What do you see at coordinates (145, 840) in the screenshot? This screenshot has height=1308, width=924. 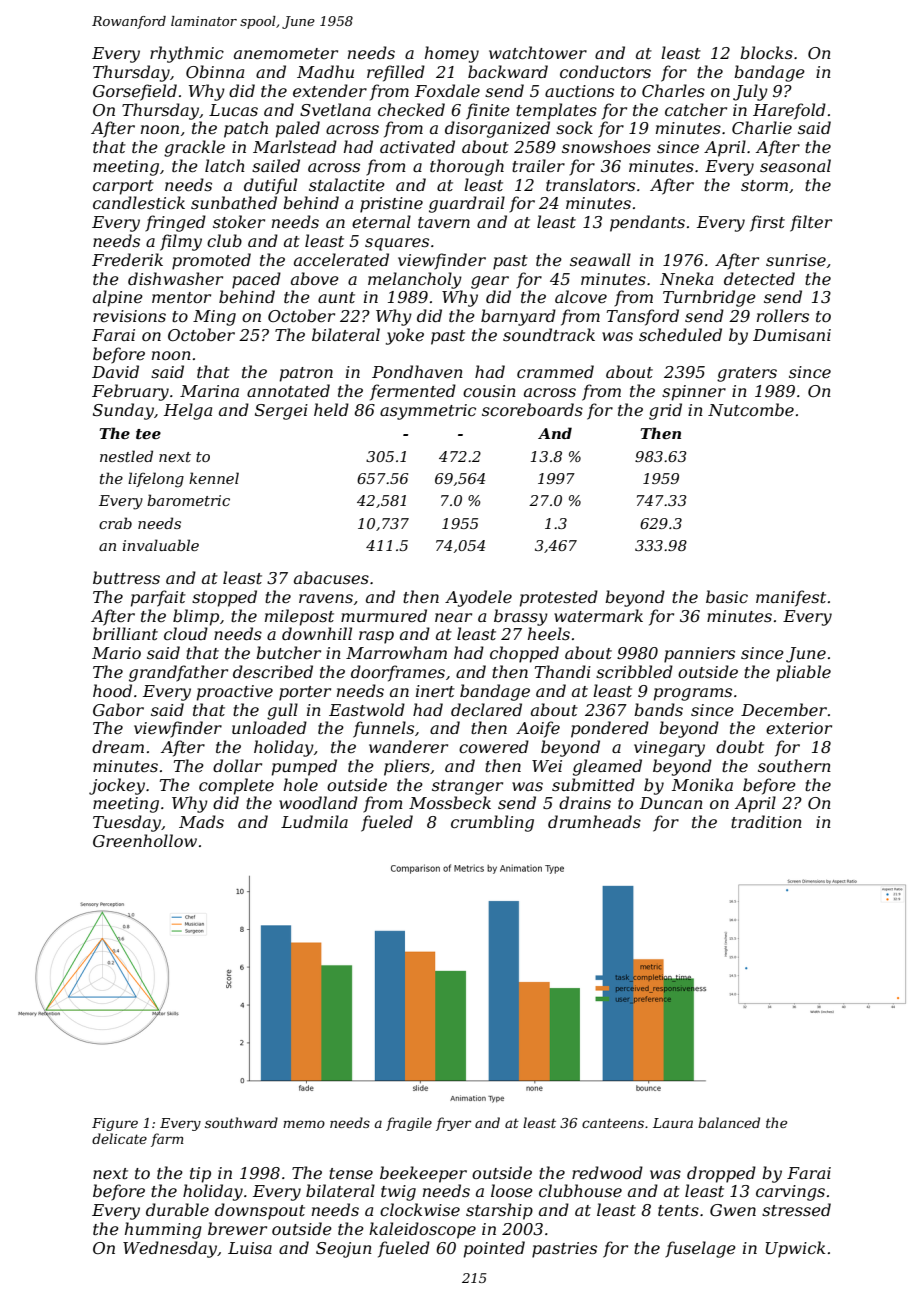 I see `Greenhollow` at bounding box center [145, 840].
